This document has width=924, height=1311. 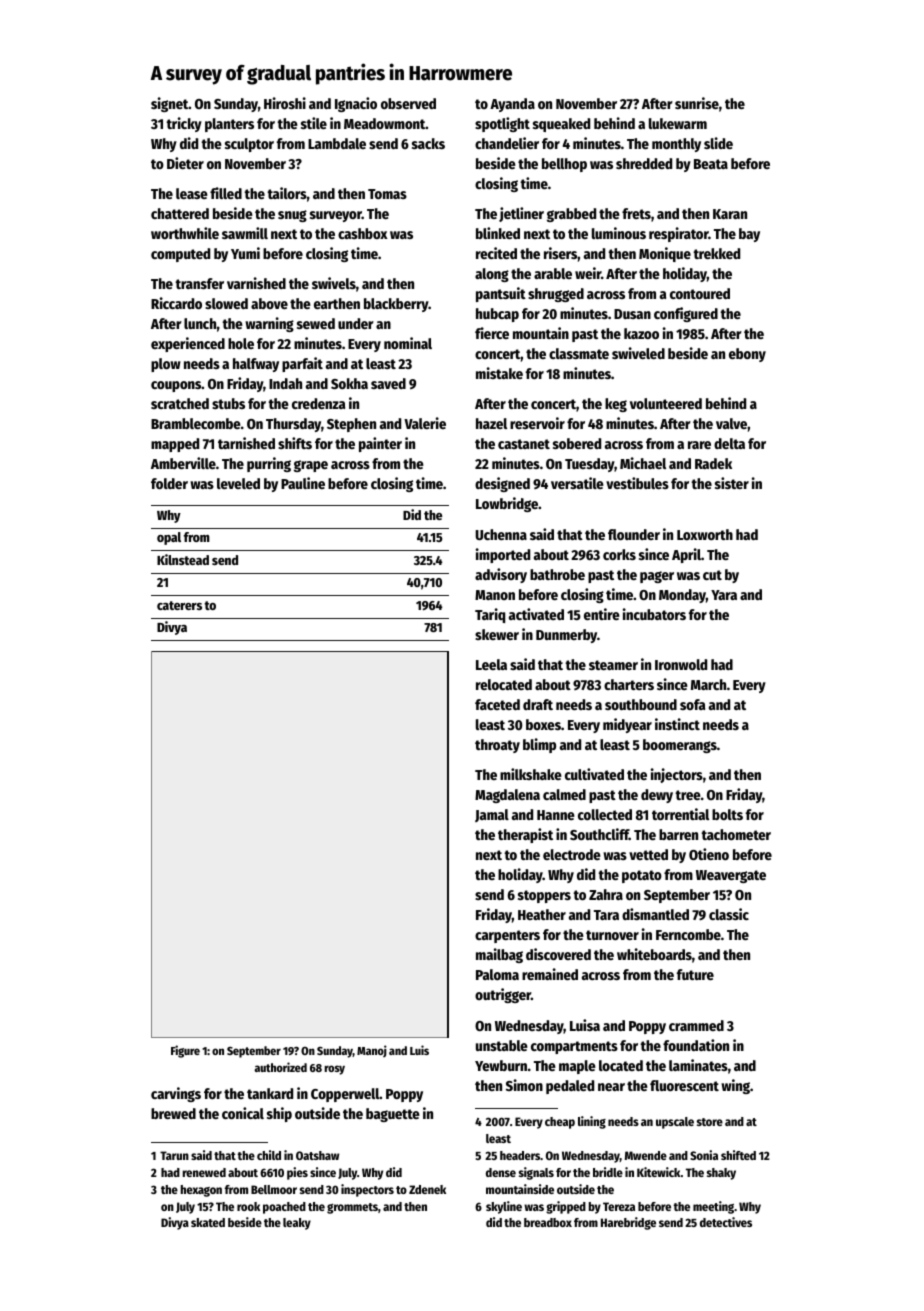 What do you see at coordinates (184, 124) in the document?
I see `tricky` at bounding box center [184, 124].
